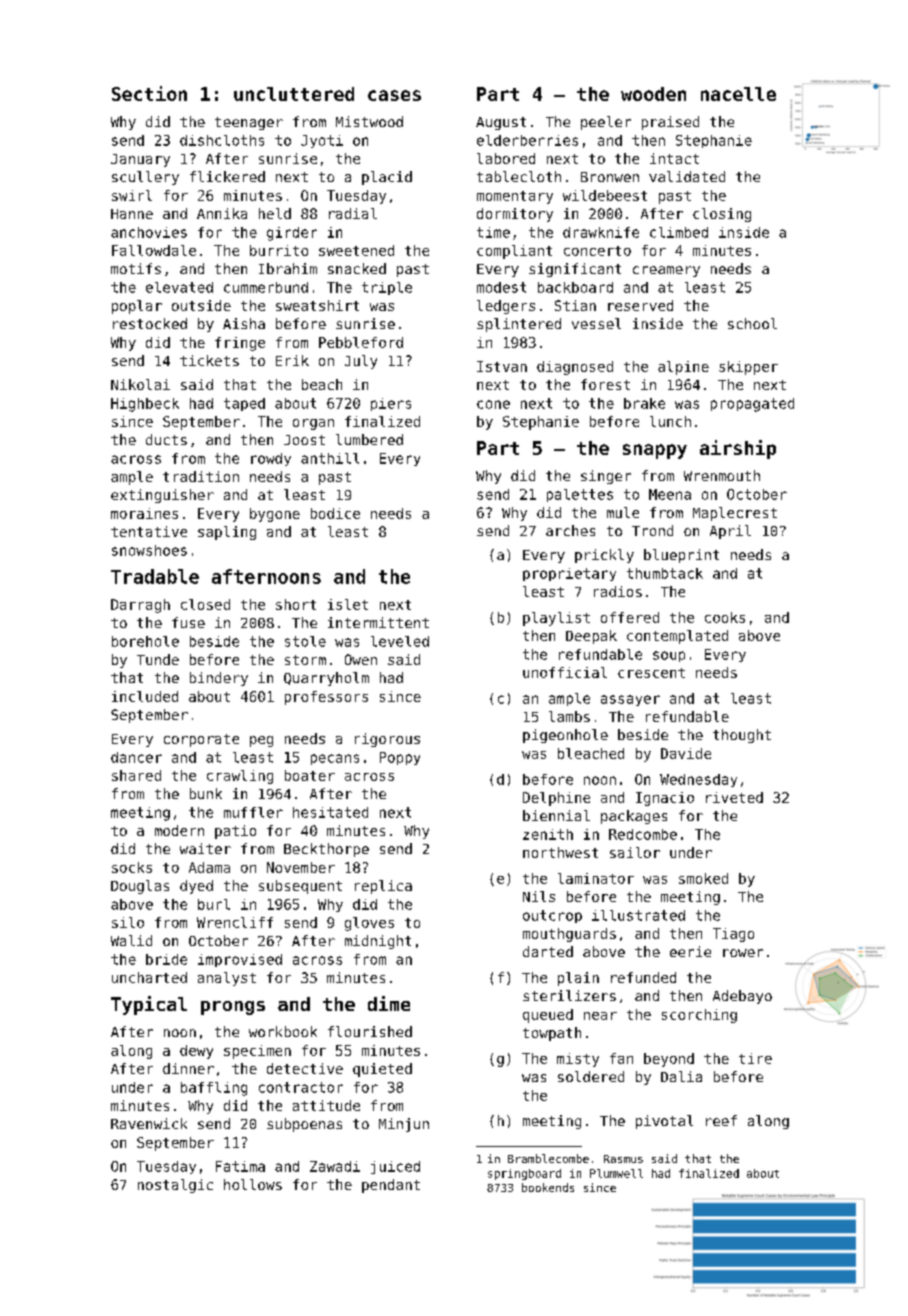  I want to click on singer, so click(606, 477).
